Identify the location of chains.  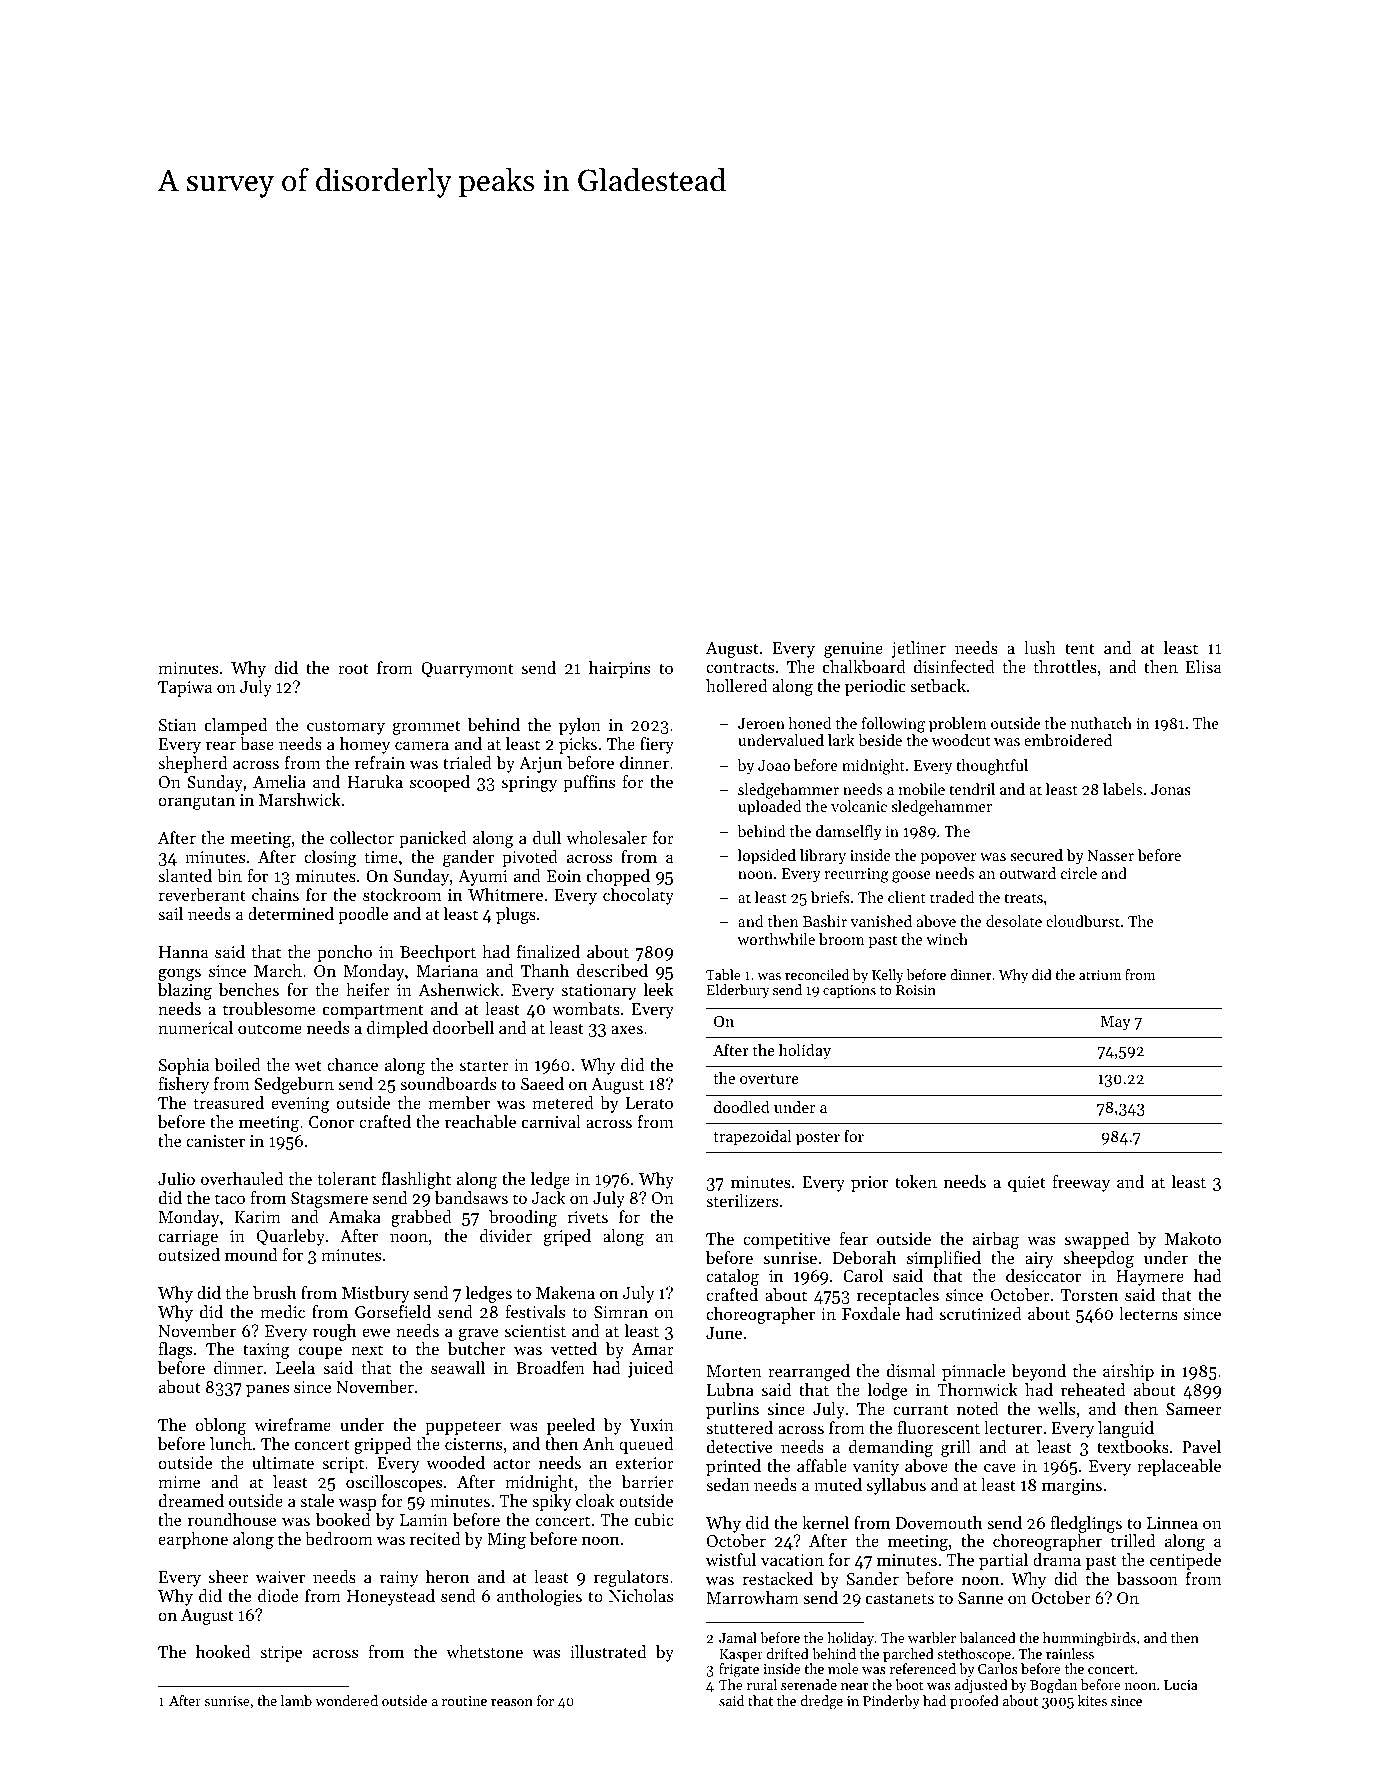
(275, 894).
